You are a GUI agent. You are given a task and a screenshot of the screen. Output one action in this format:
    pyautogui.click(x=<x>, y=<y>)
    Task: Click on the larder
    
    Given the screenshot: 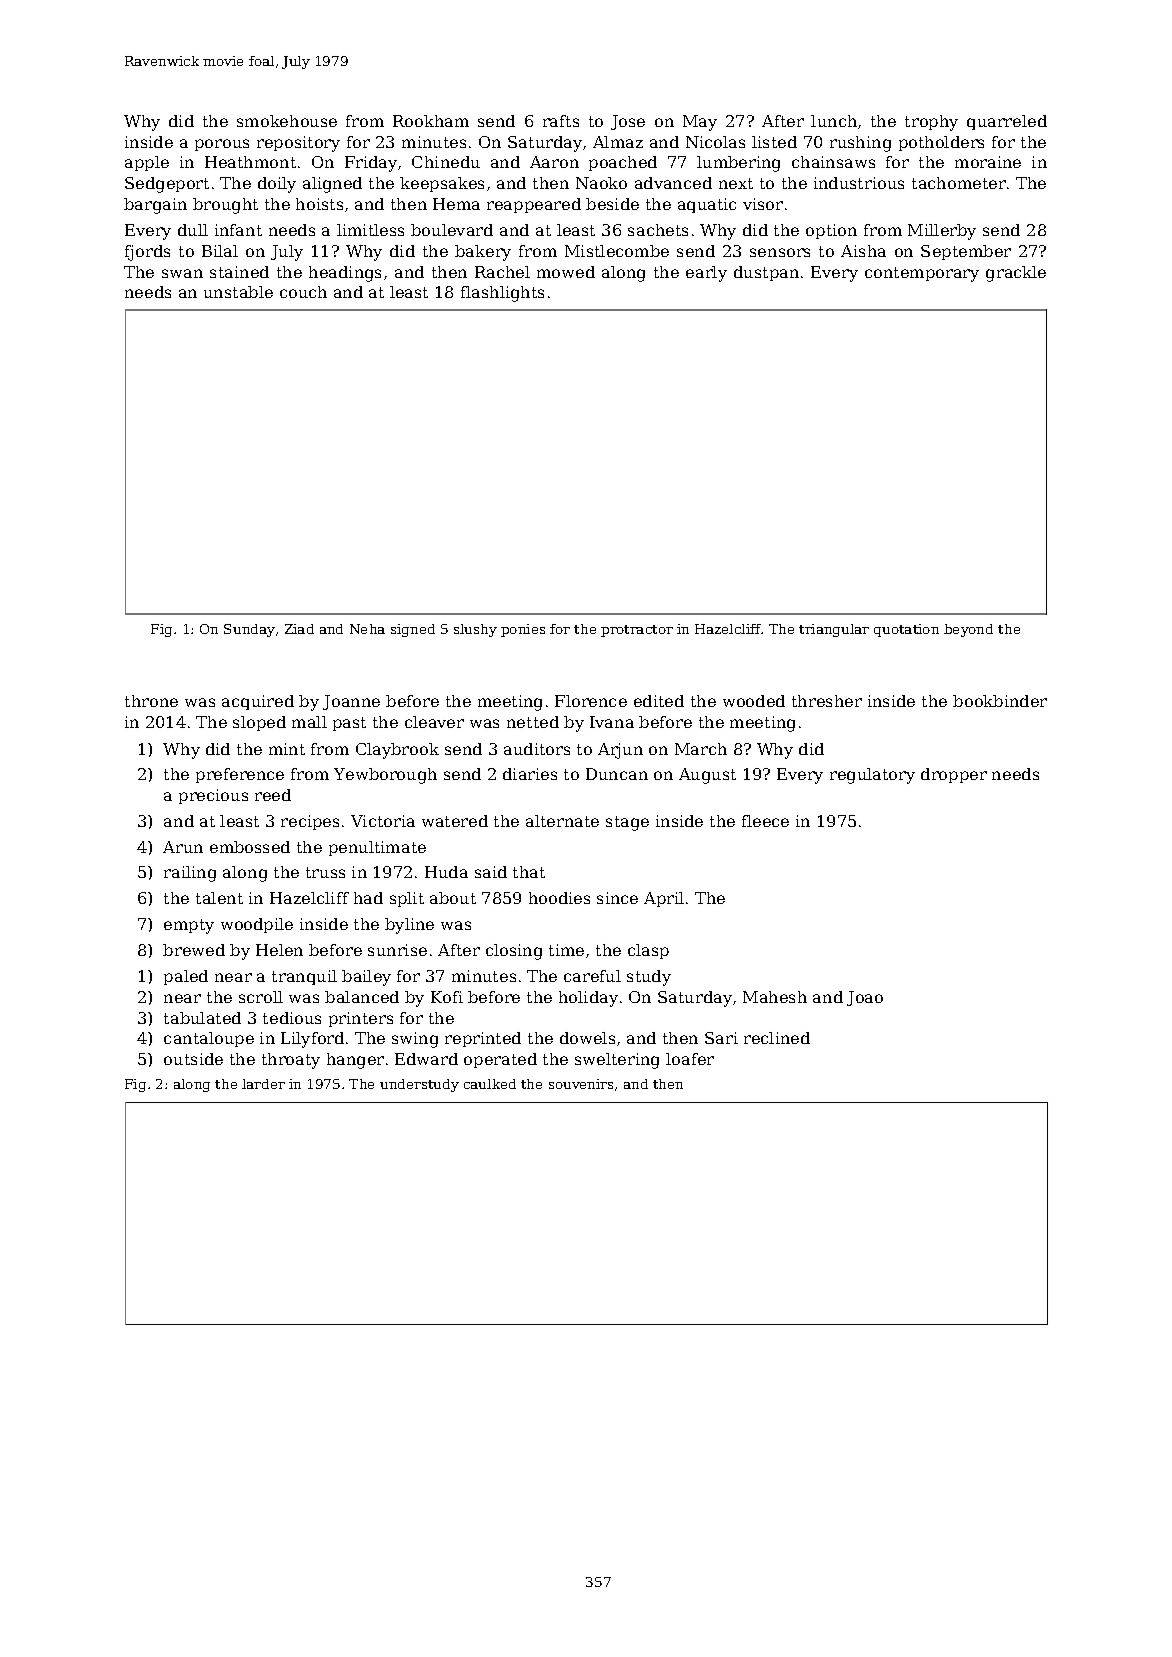 What is the action you would take?
    pyautogui.click(x=263, y=1084)
